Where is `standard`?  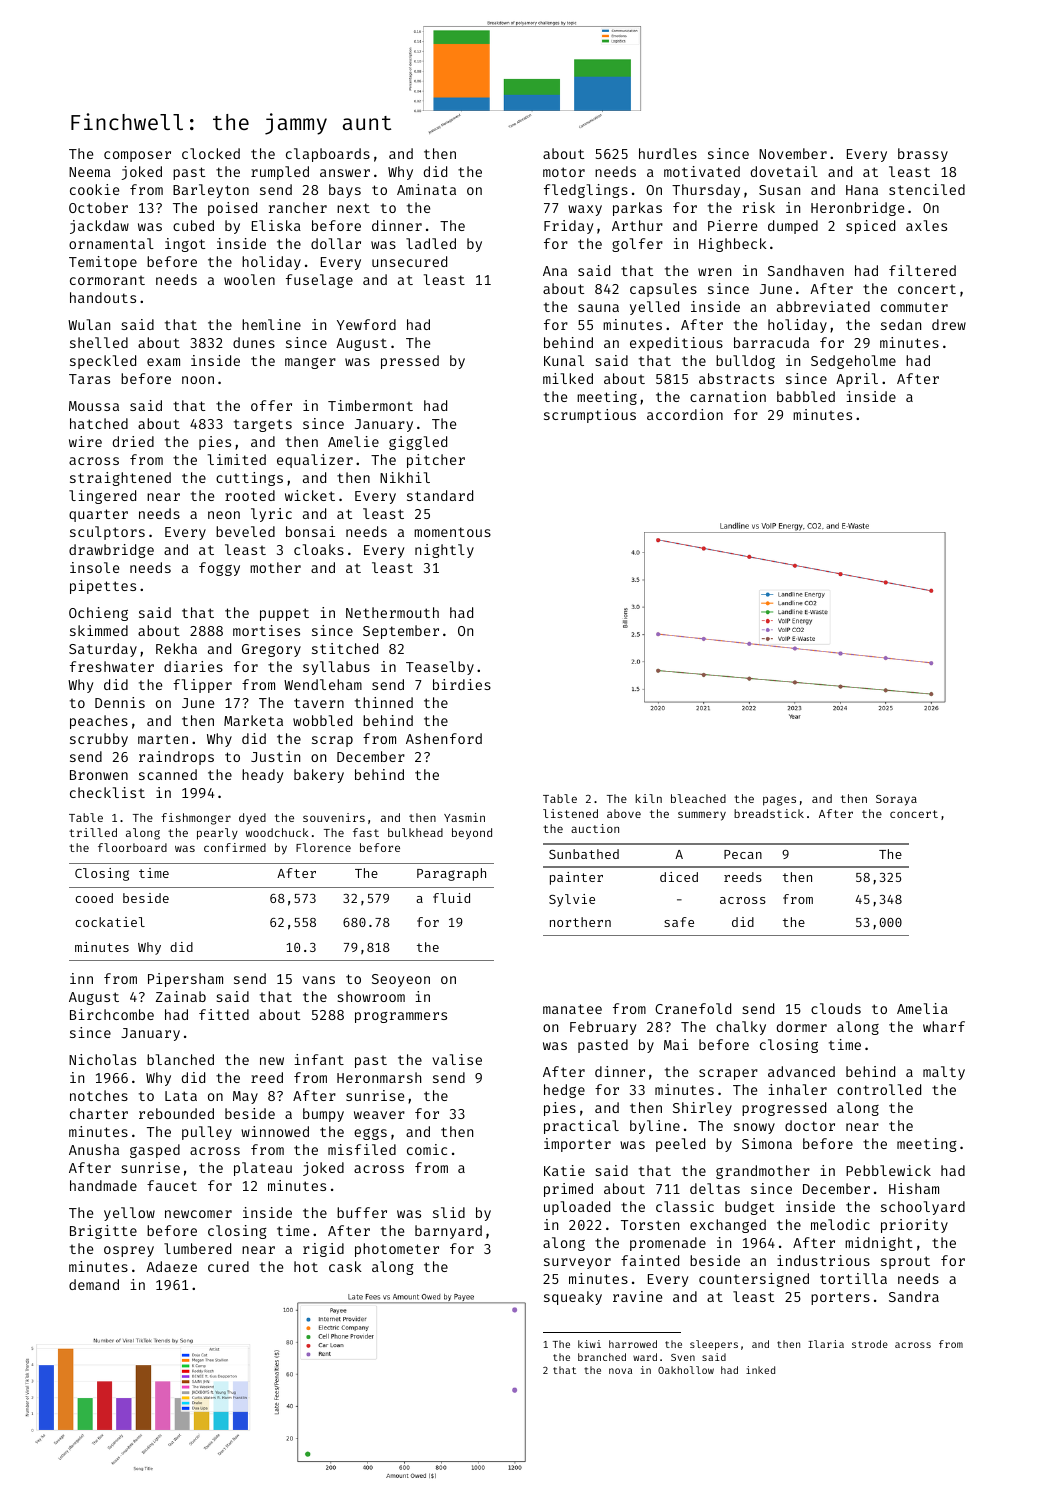
standard is located at coordinates (440, 495).
